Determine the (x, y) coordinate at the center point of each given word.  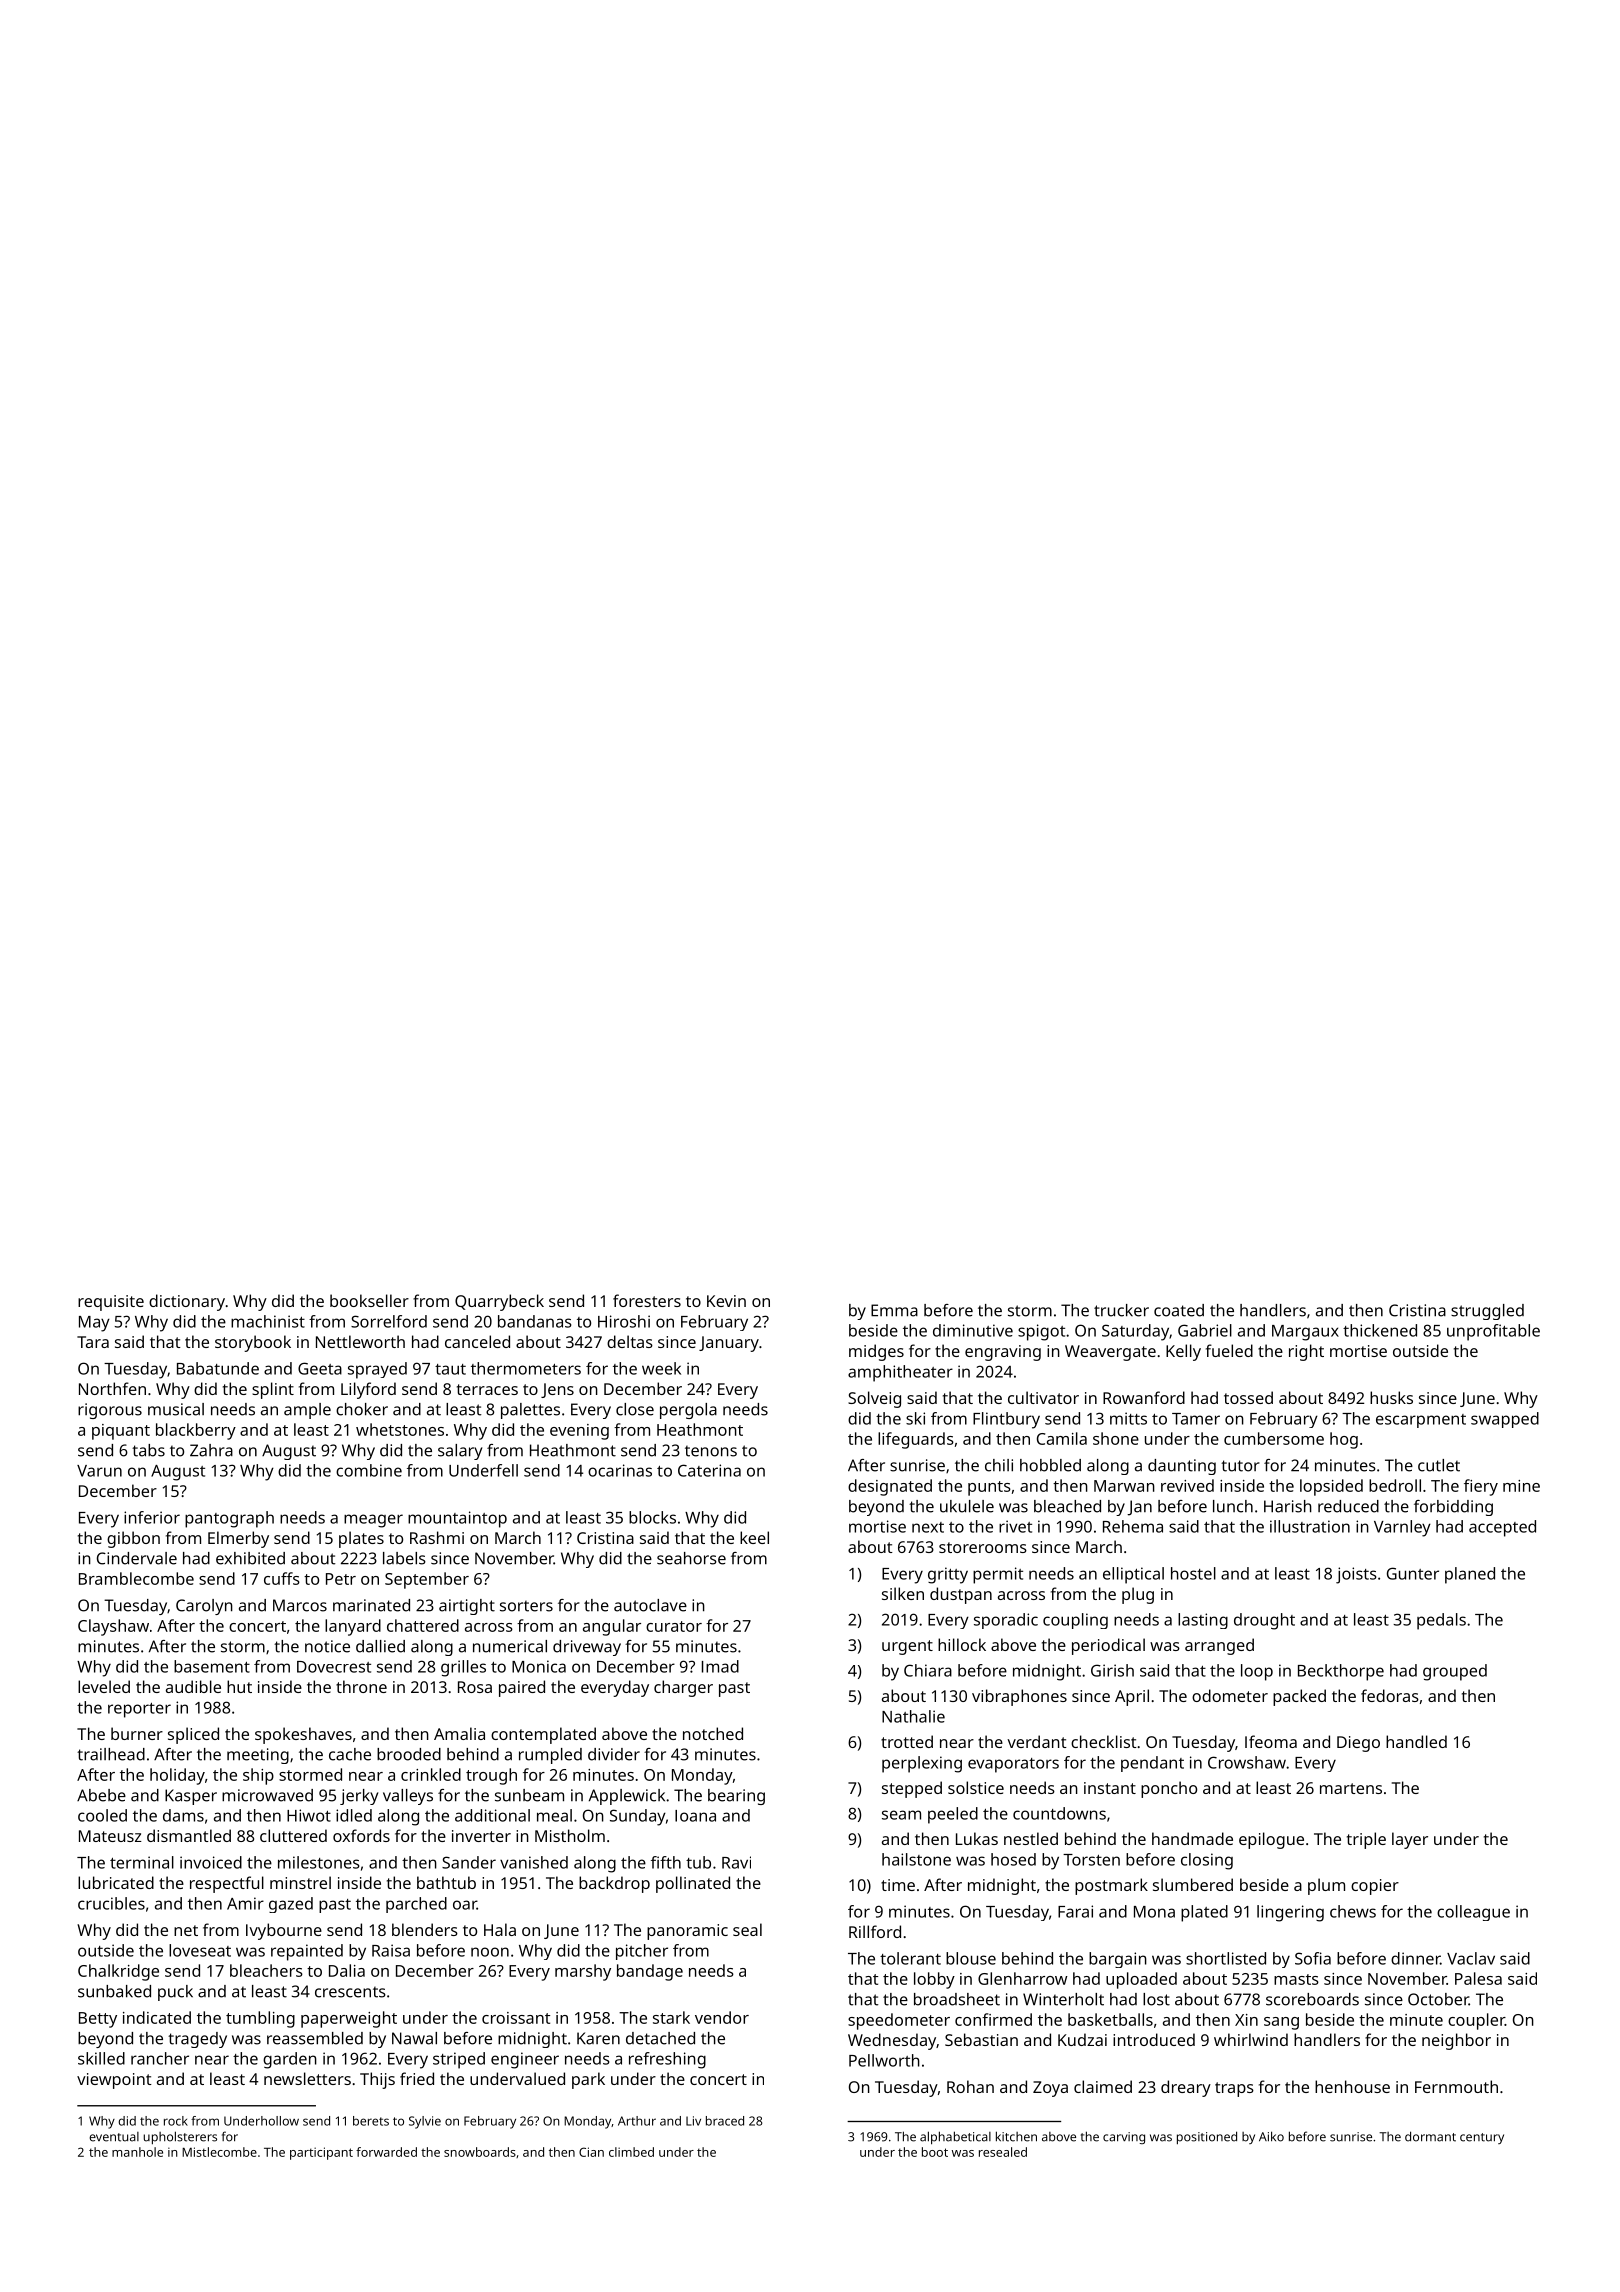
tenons (711, 1451)
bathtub (446, 1882)
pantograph (229, 1519)
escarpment (1421, 1421)
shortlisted (1226, 1958)
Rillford (875, 1931)
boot (935, 2152)
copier (1375, 1887)
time (898, 1885)
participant (321, 2153)
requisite (111, 1303)
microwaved (267, 1795)
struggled (1487, 1312)
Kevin (726, 1301)
